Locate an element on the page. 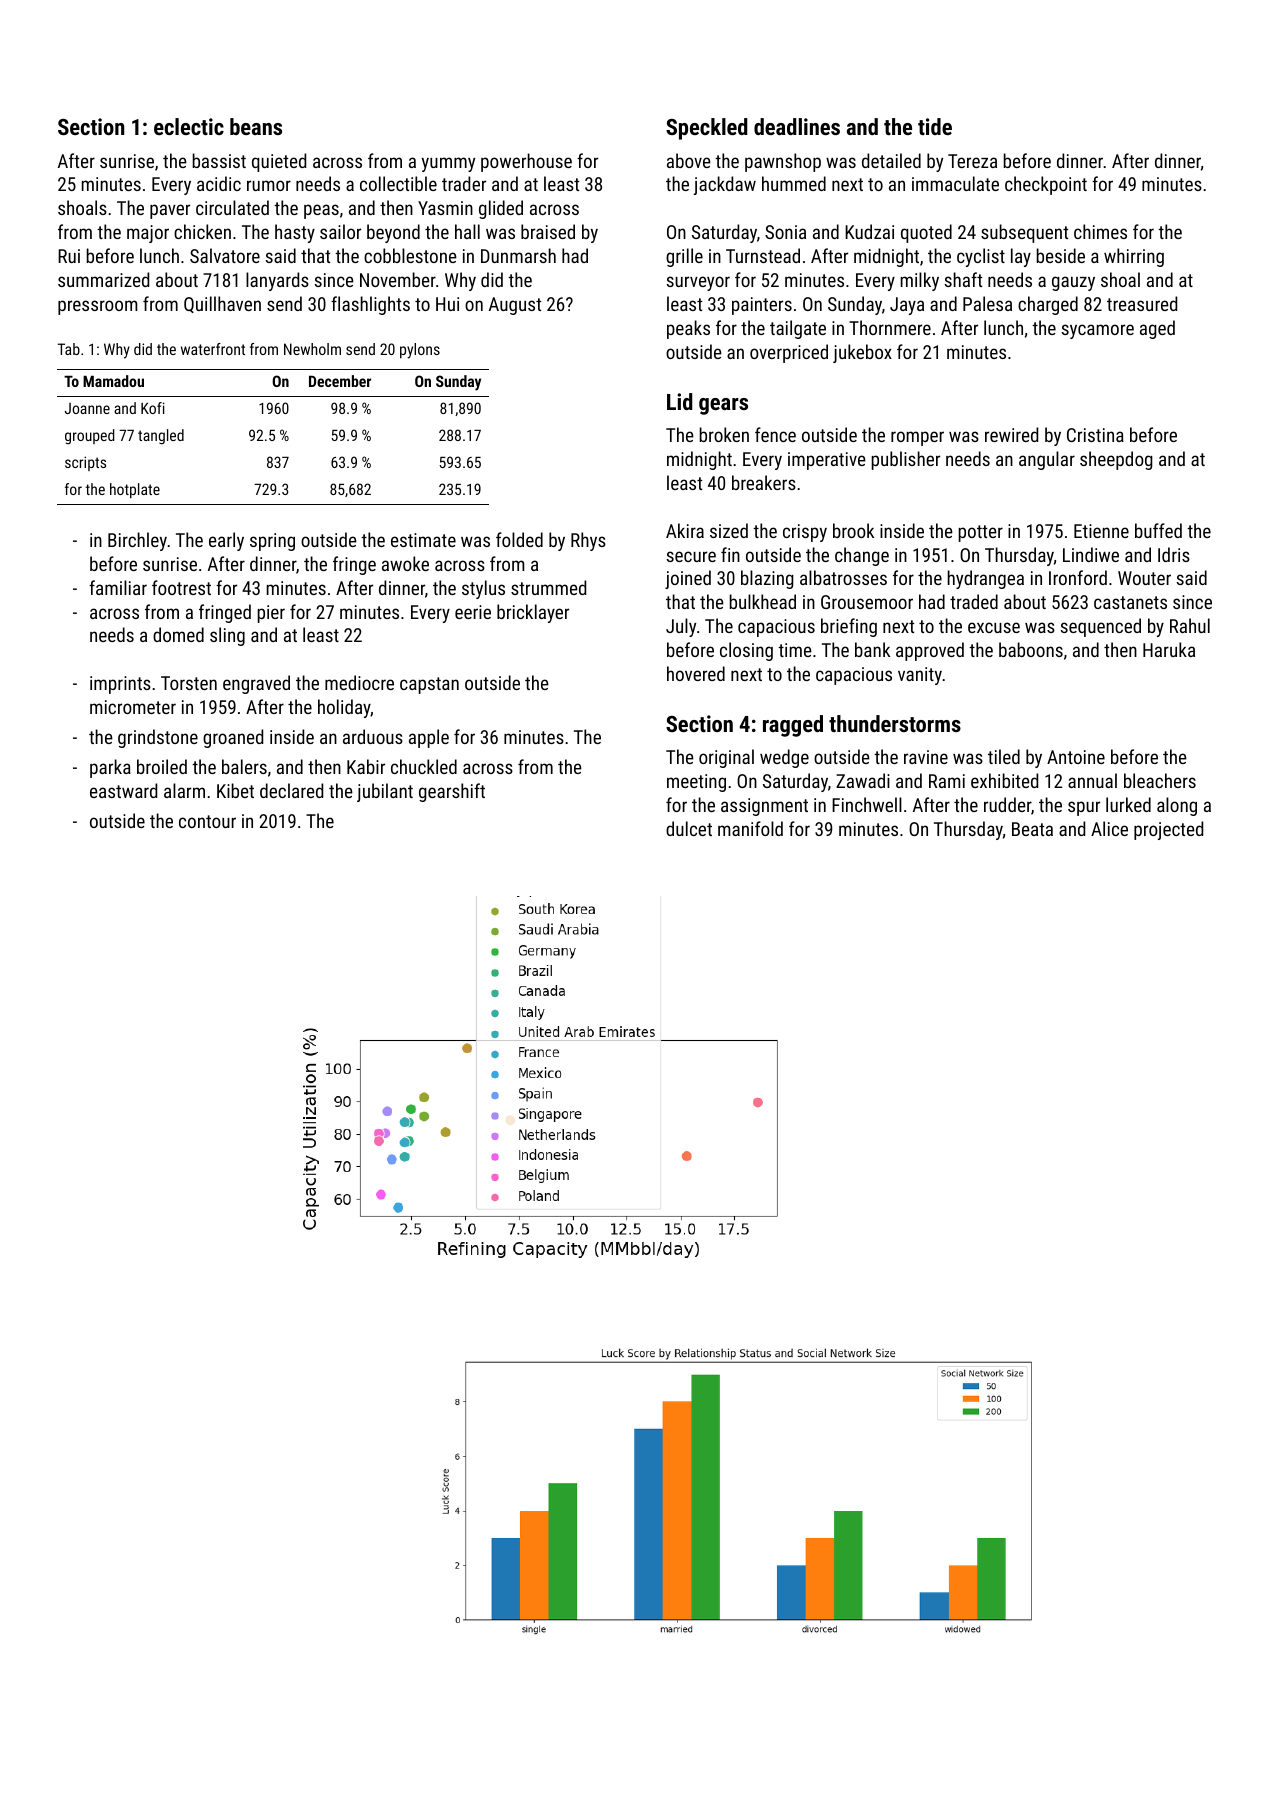 This document has height=1802, width=1274. dulcet is located at coordinates (689, 828).
